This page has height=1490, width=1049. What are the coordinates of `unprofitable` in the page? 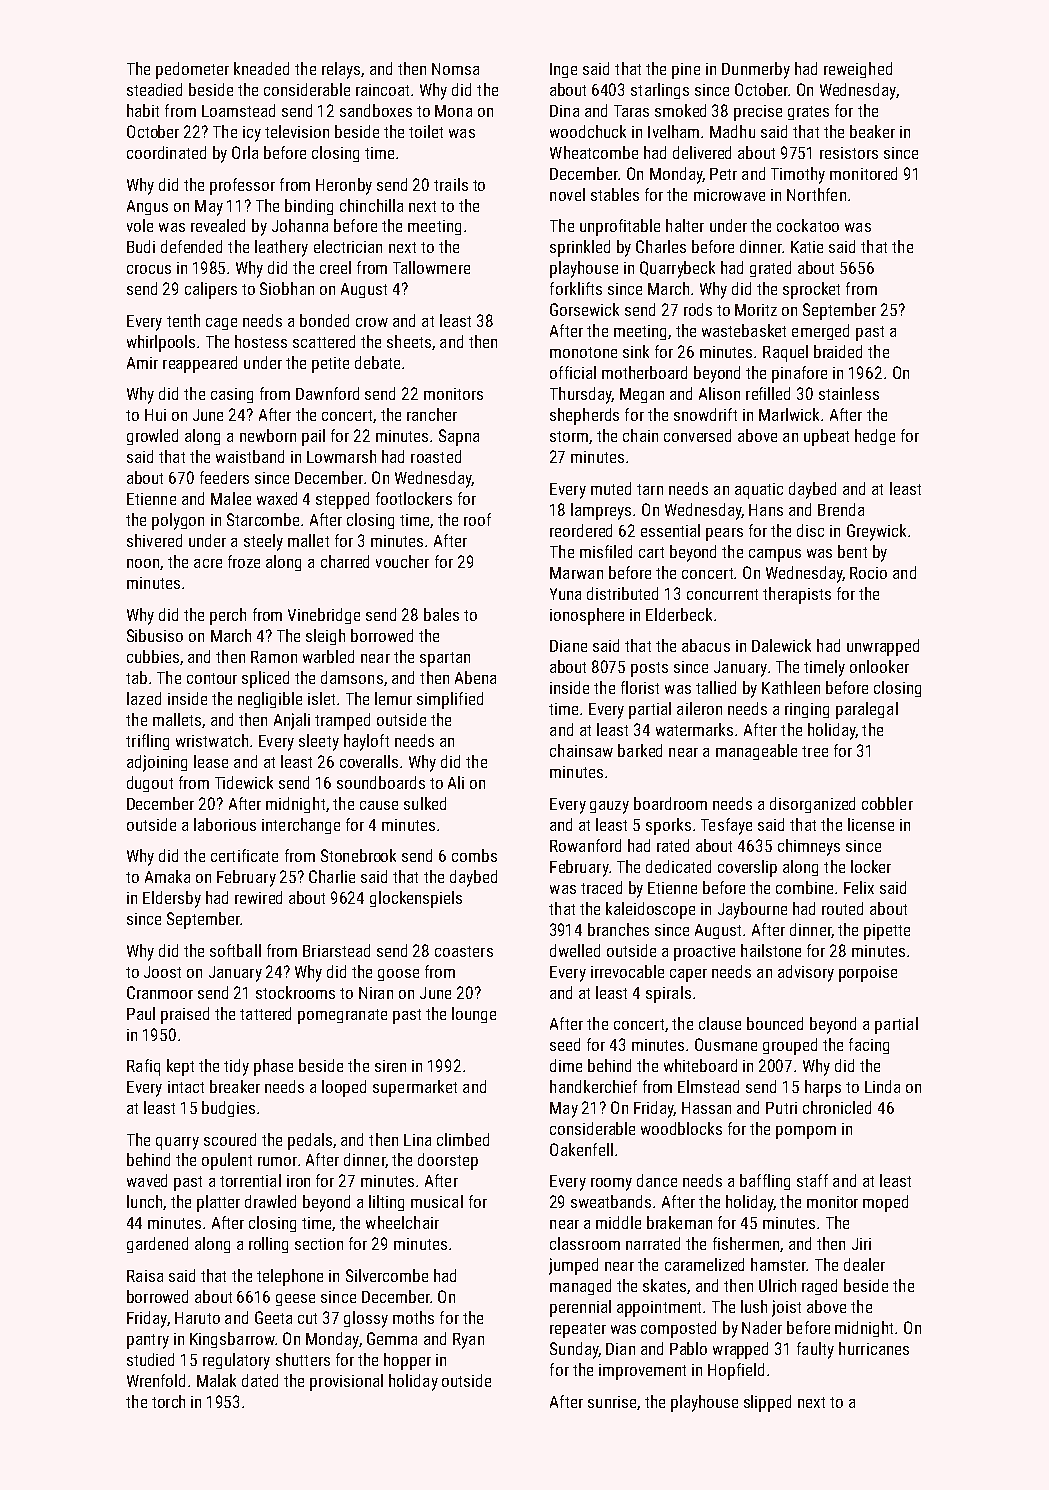 It's located at (620, 227).
